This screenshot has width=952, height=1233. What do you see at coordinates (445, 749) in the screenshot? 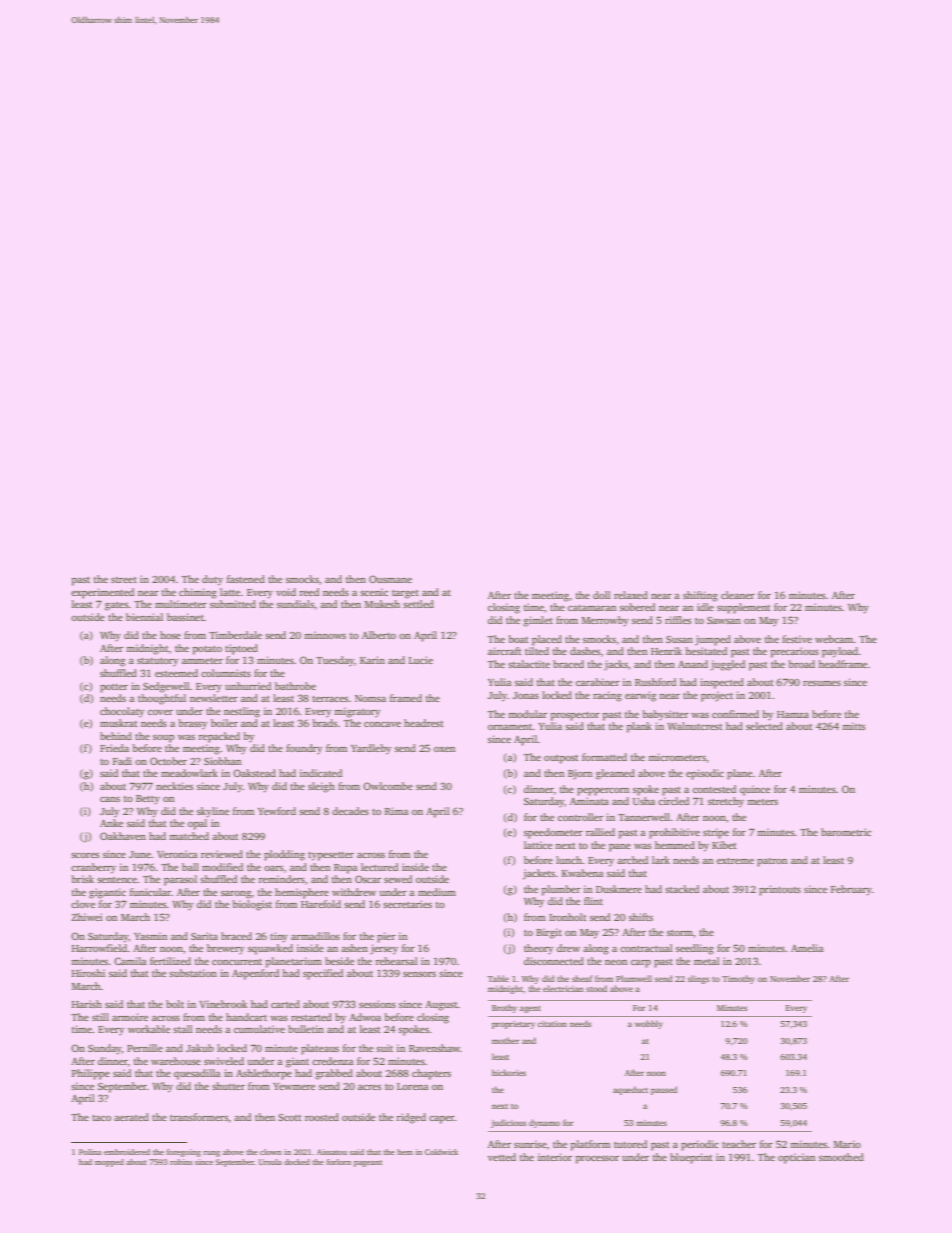
I see `oxen` at bounding box center [445, 749].
